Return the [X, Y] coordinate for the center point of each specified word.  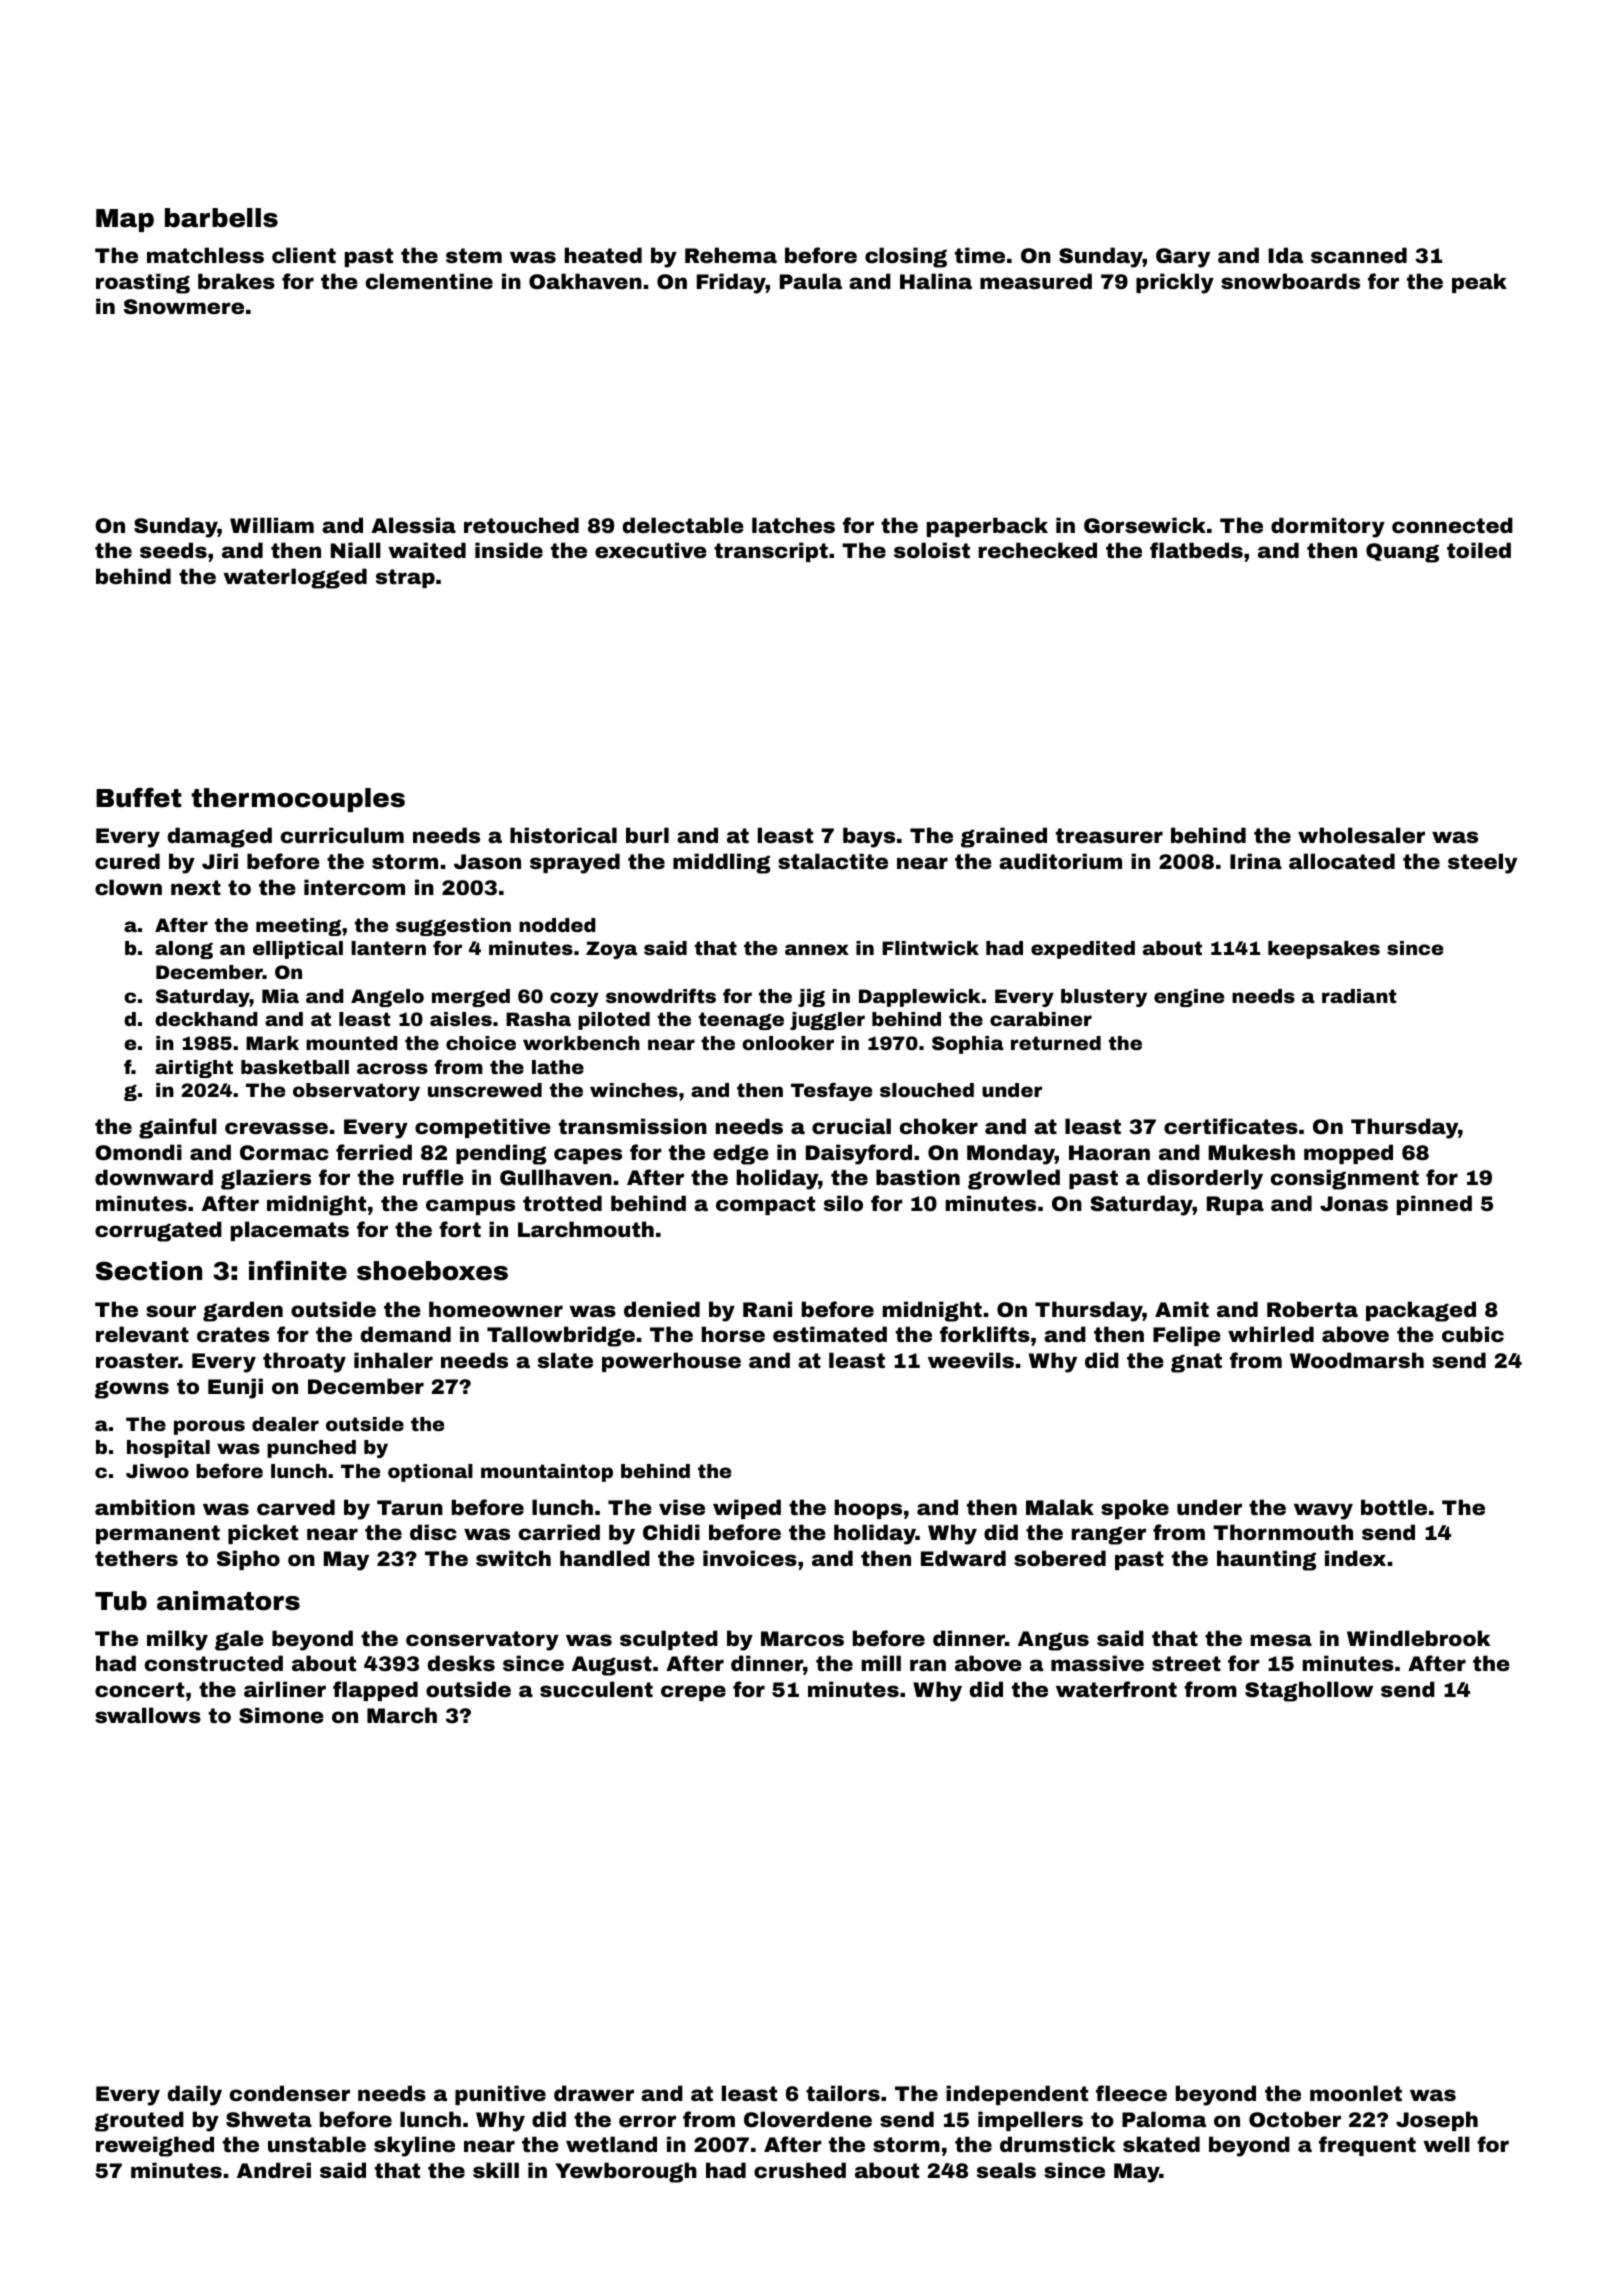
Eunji [235, 1388]
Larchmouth [586, 1229]
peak [1479, 283]
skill [496, 2170]
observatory [356, 1092]
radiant [1359, 996]
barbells [221, 218]
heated [603, 255]
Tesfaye [831, 1091]
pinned [1434, 1205]
